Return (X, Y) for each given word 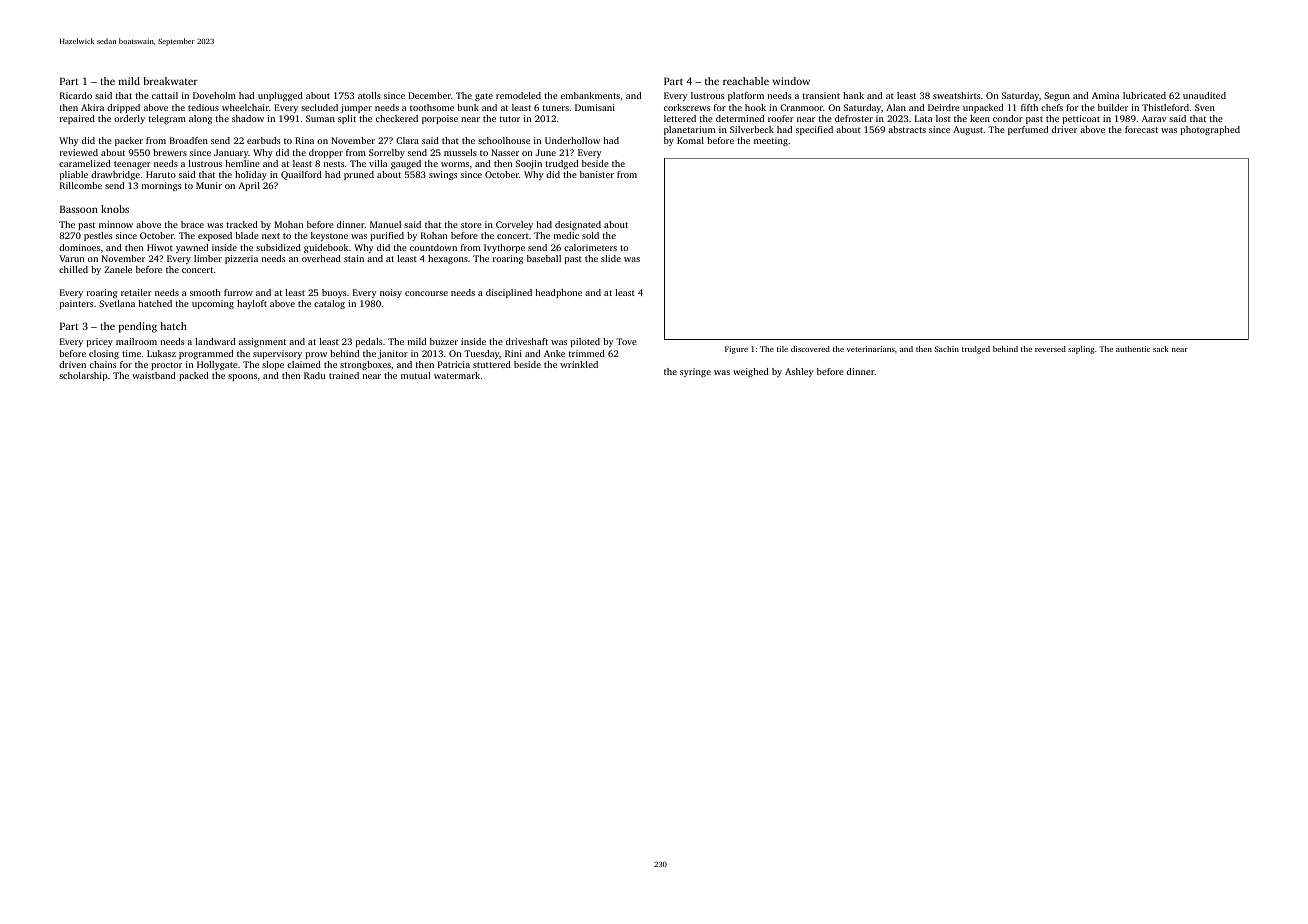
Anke (554, 353)
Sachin (947, 349)
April (249, 186)
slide (611, 258)
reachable (746, 81)
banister (597, 174)
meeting (771, 141)
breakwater (170, 81)
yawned (192, 248)
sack (1160, 349)
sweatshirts (956, 95)
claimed (304, 364)
